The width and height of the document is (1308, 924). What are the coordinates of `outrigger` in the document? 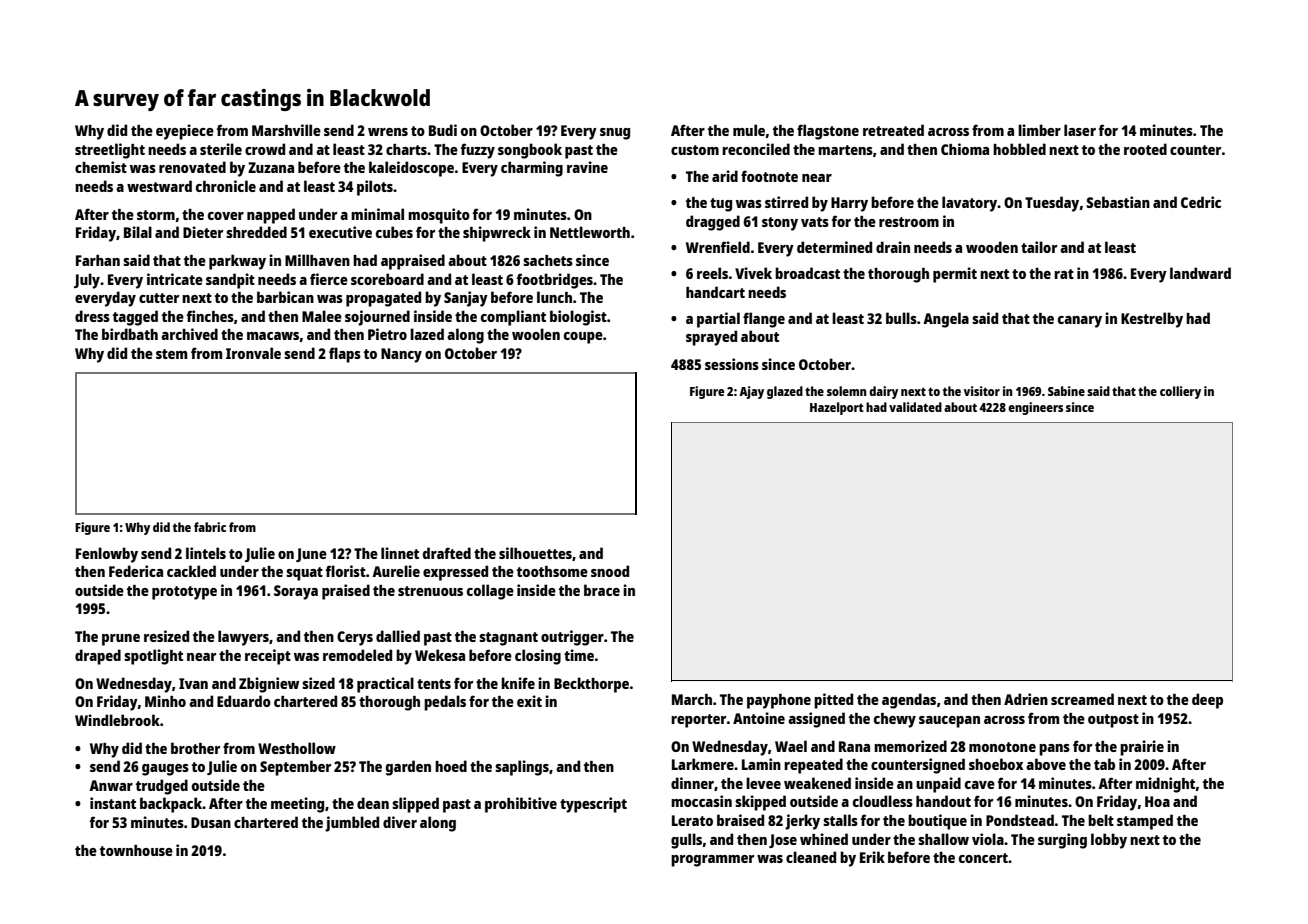 It's located at (572, 638).
